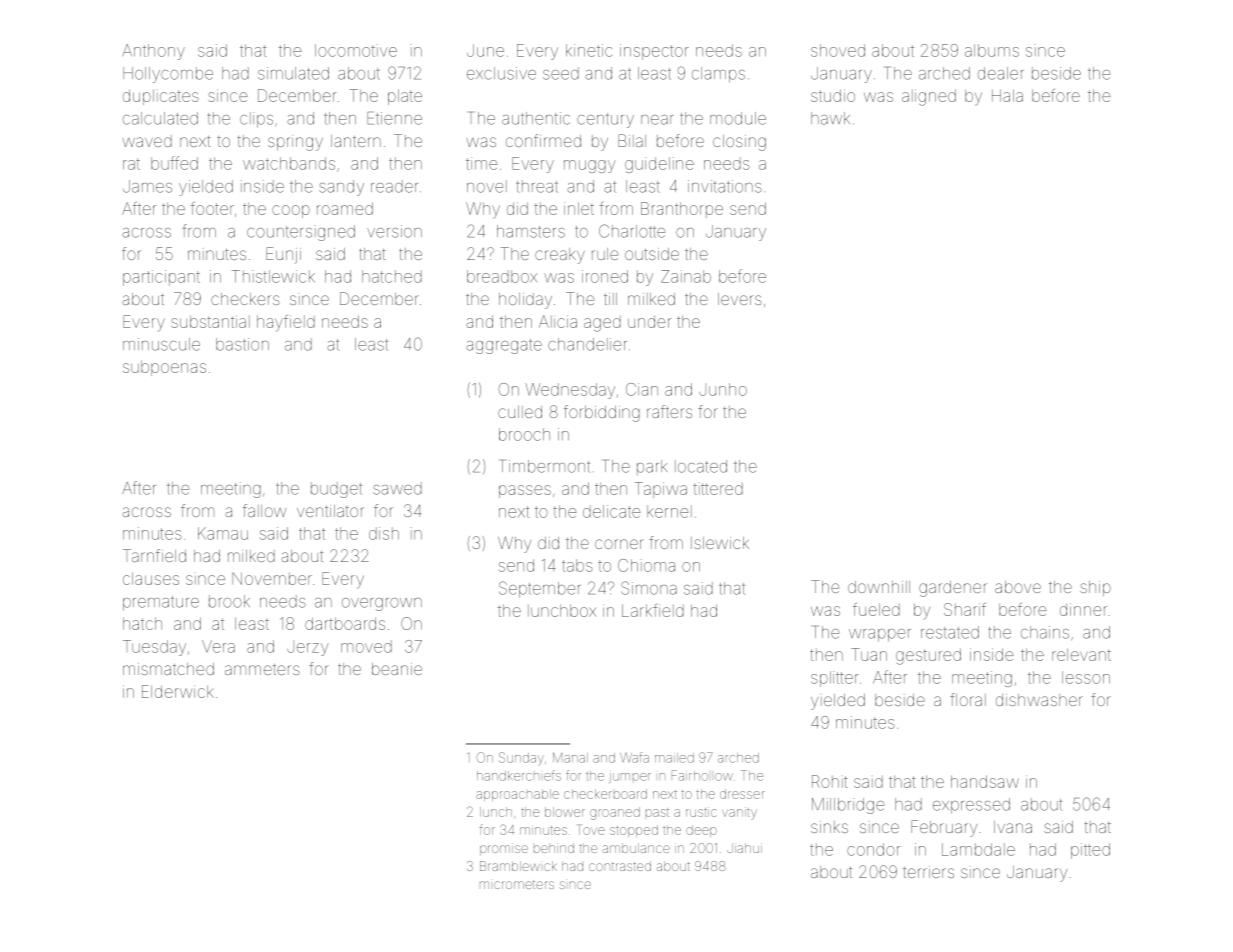 This screenshot has width=1233, height=952. What do you see at coordinates (649, 322) in the screenshot?
I see `under` at bounding box center [649, 322].
